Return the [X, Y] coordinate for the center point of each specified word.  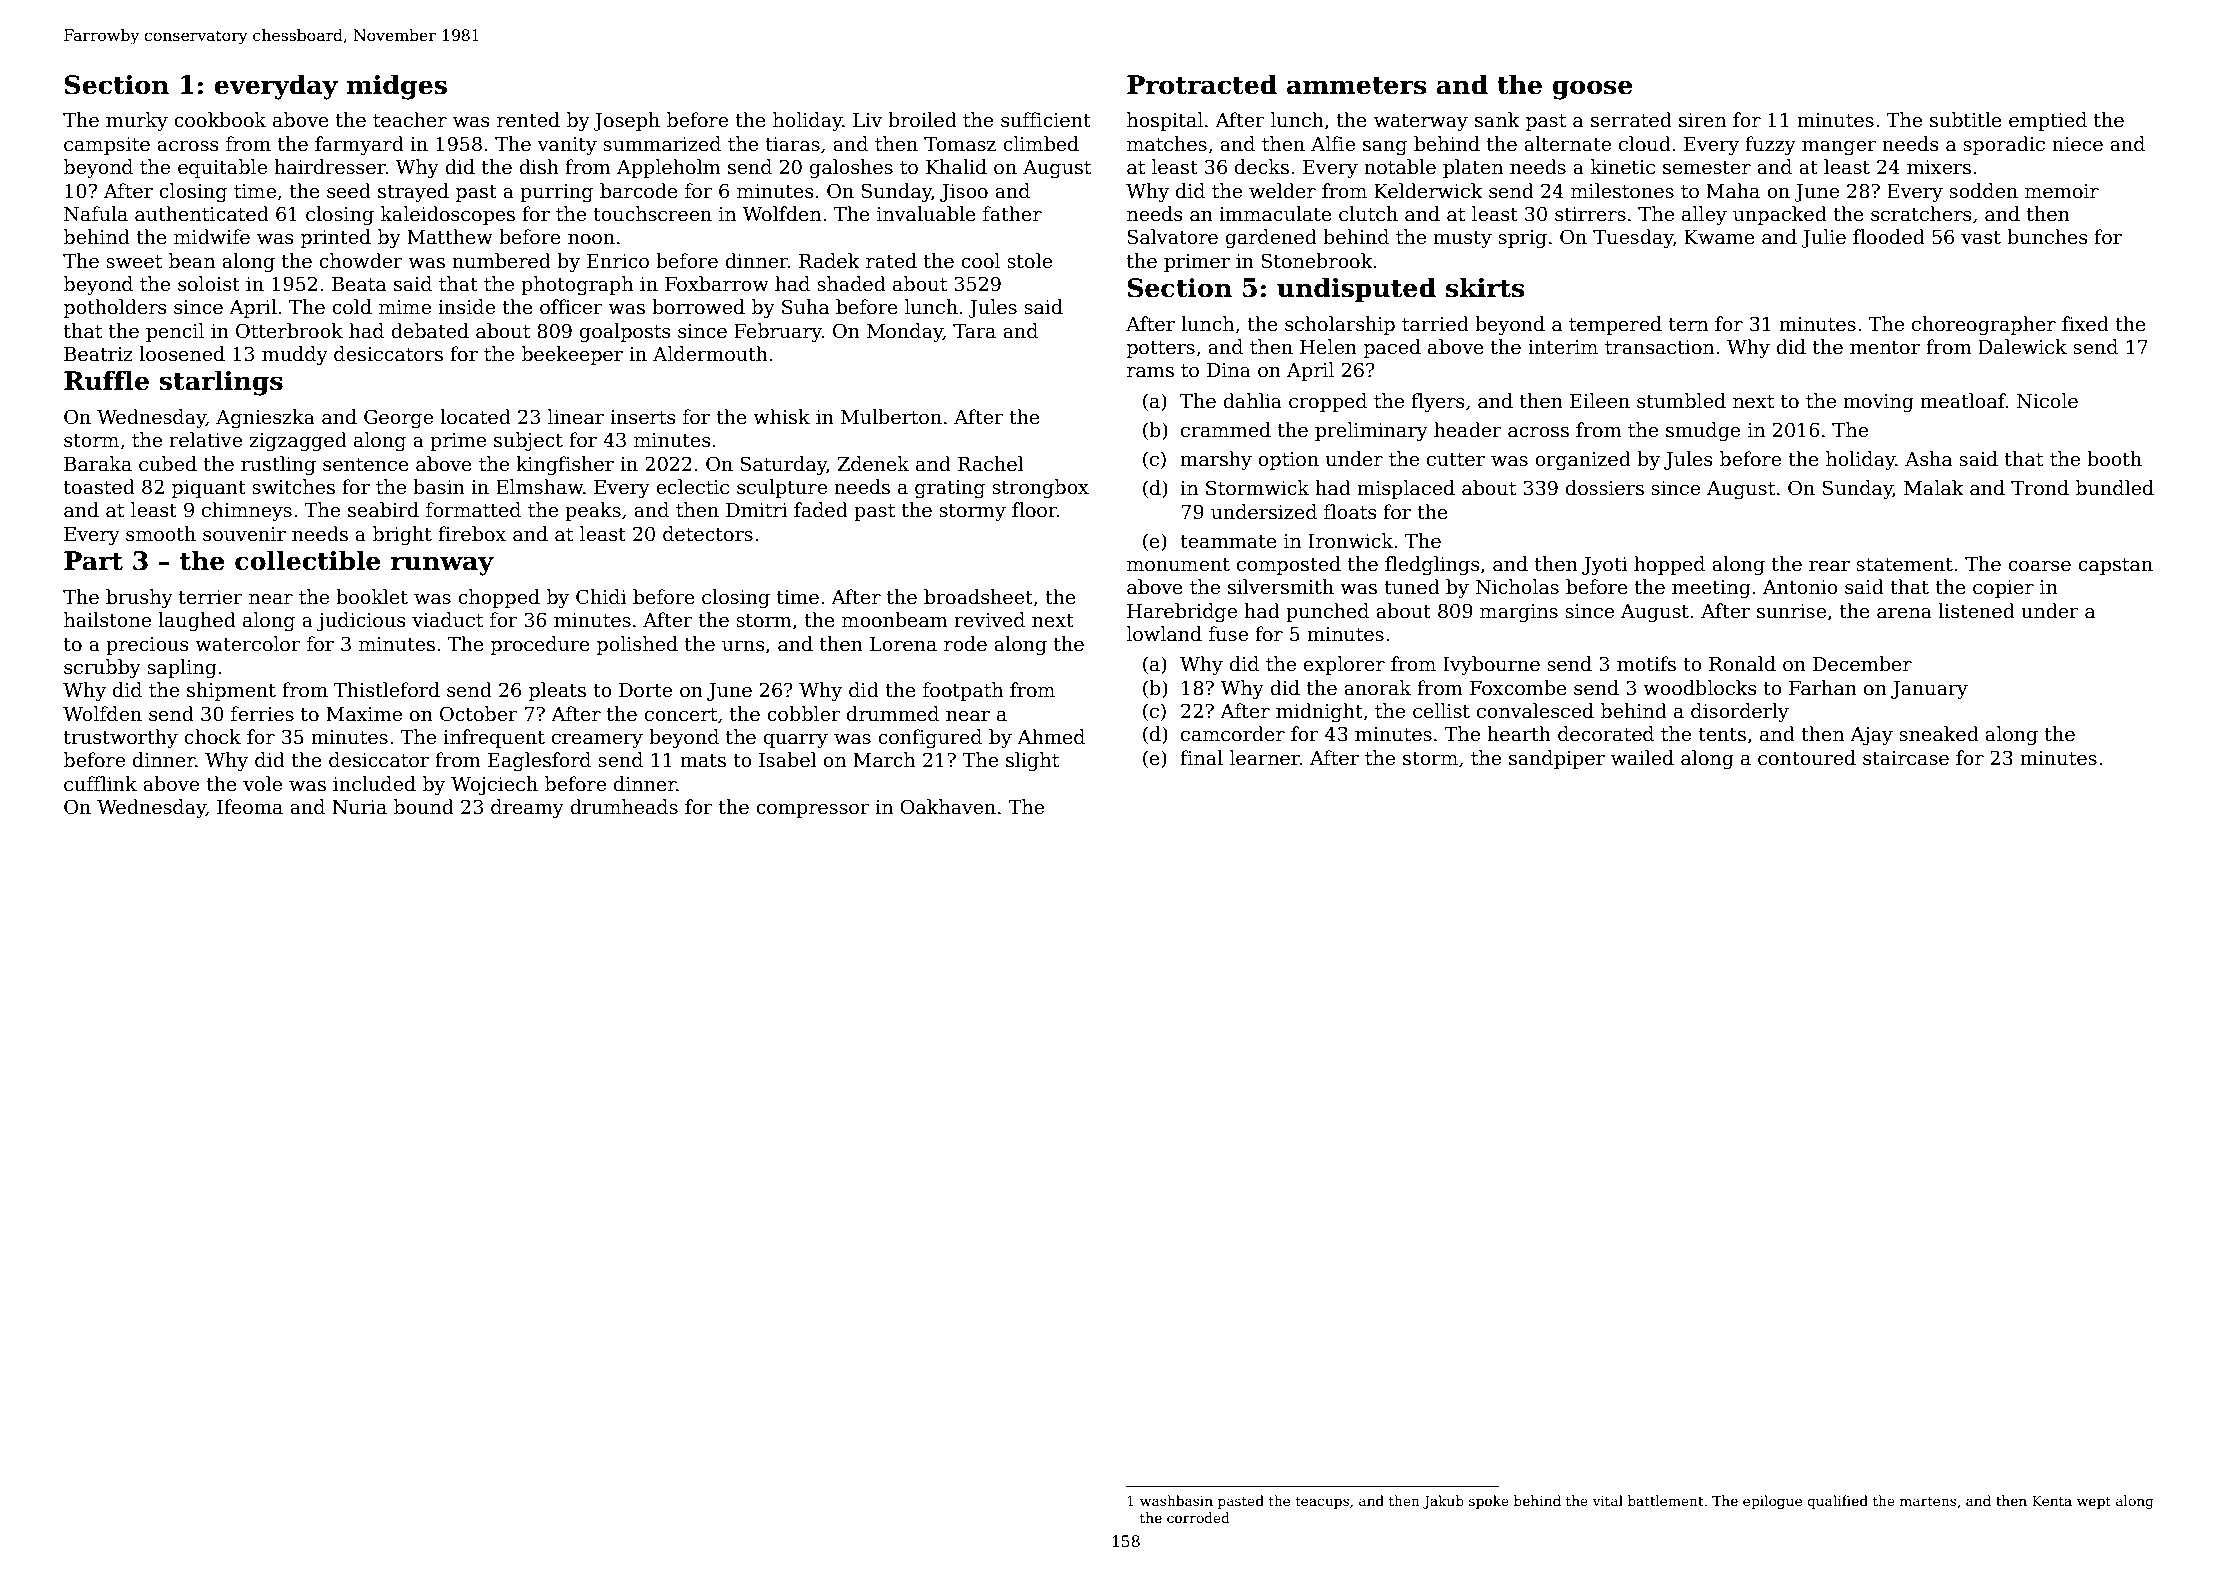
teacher [410, 120]
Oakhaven [948, 807]
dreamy [527, 808]
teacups [1322, 1503]
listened [1976, 611]
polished [637, 645]
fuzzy [1770, 145]
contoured [1807, 758]
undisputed [1356, 289]
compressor [812, 811]
